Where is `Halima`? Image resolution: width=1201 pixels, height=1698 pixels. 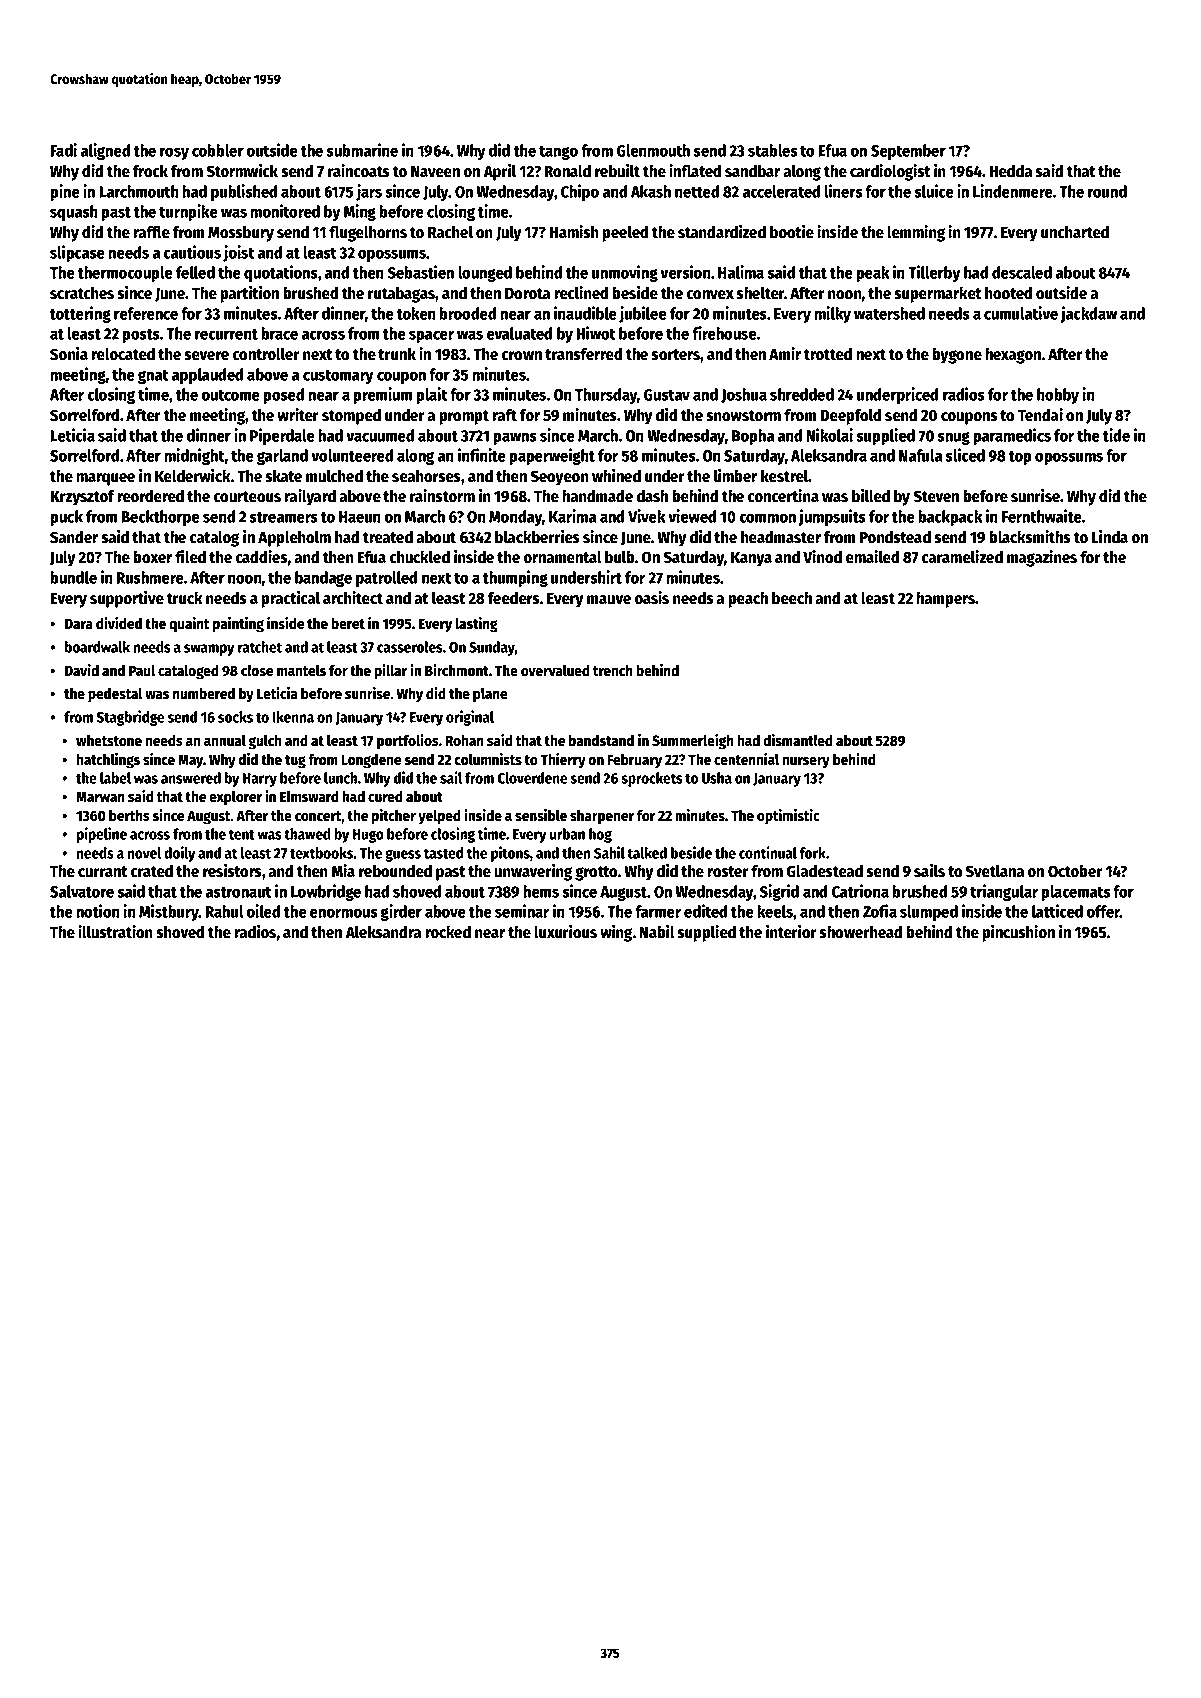
Halima is located at coordinates (741, 272).
